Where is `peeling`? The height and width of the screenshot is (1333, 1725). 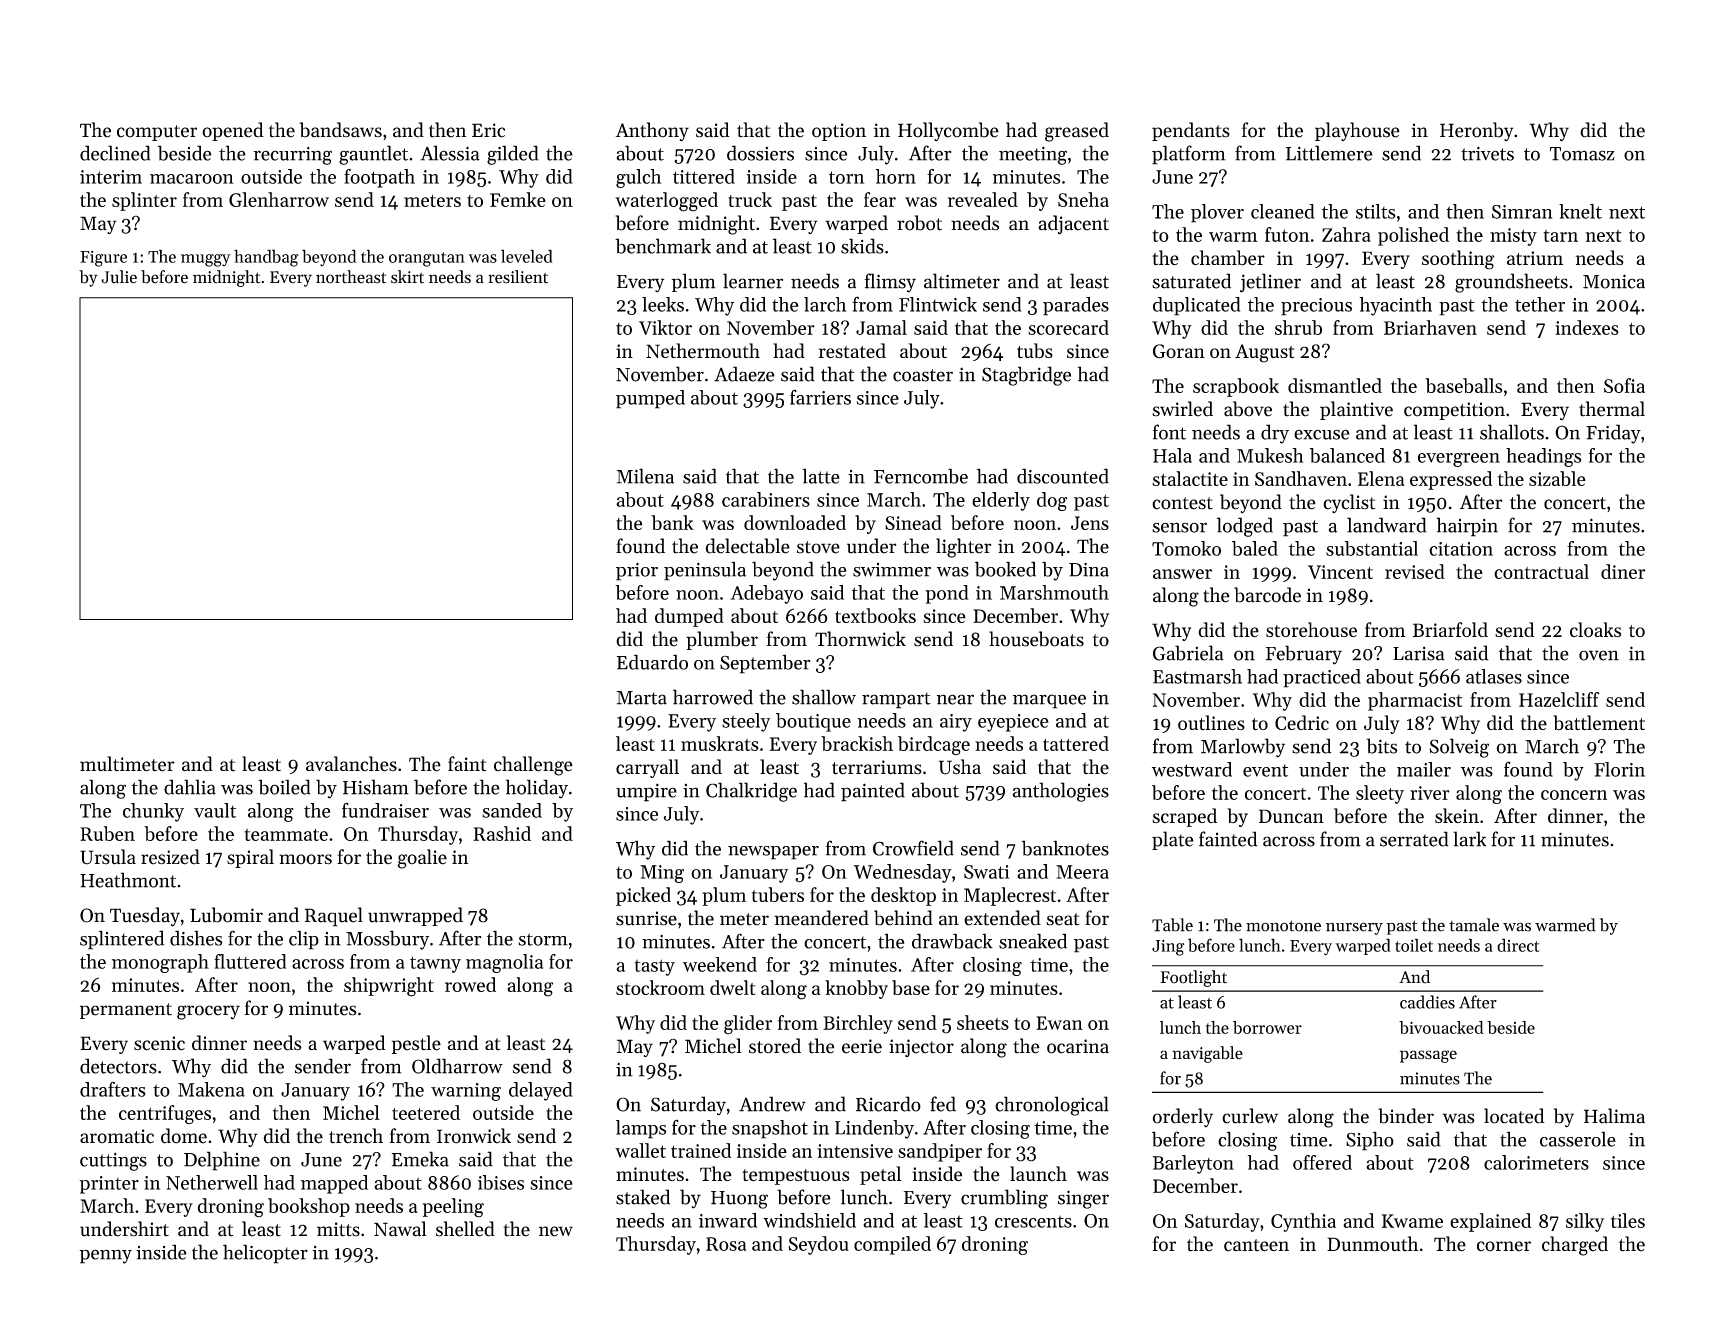
peeling is located at coordinates (453, 1208).
